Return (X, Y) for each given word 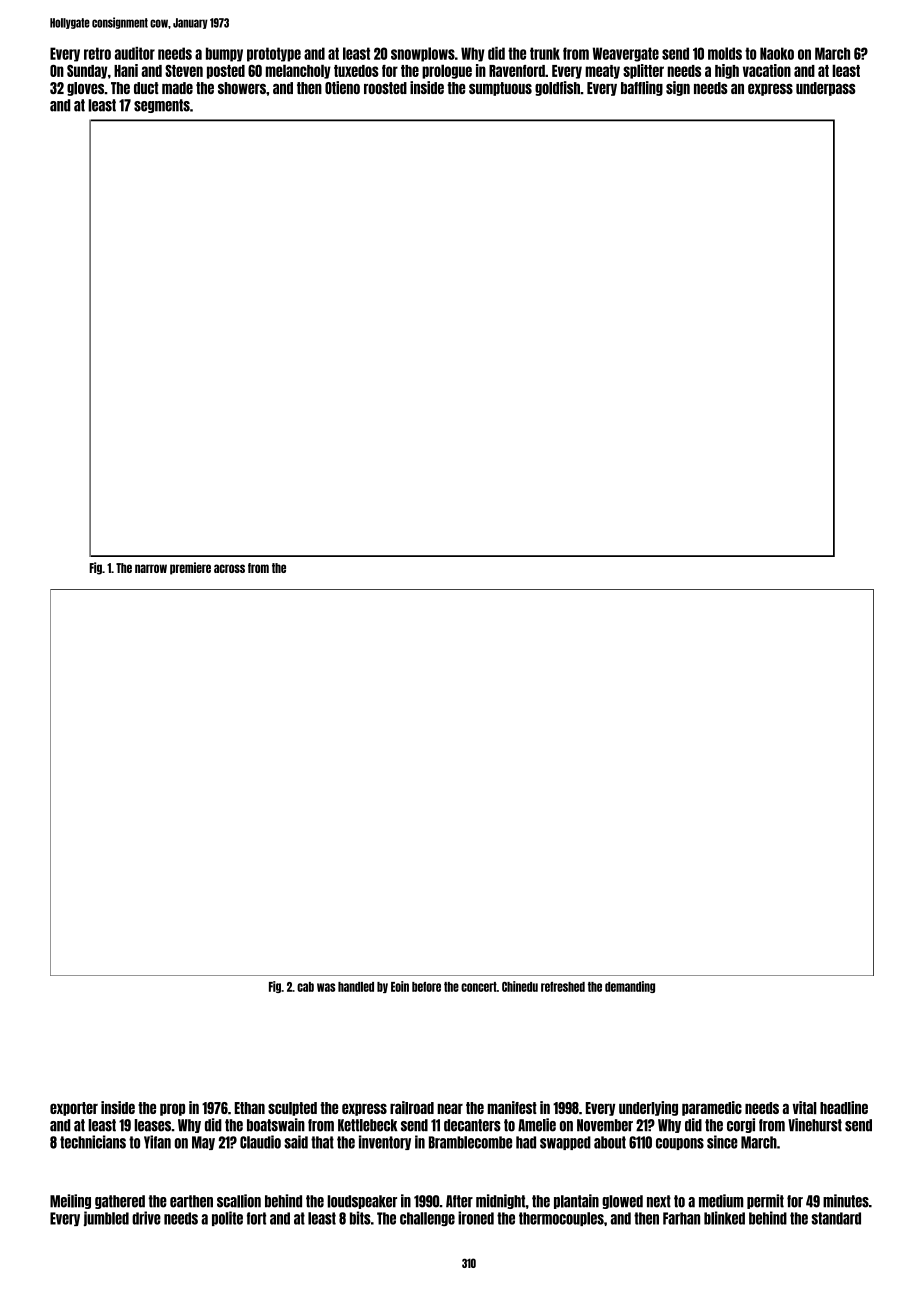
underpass (826, 89)
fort (256, 1218)
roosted (385, 88)
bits (360, 1218)
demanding (630, 987)
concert (479, 987)
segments (162, 106)
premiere (190, 568)
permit (765, 1201)
